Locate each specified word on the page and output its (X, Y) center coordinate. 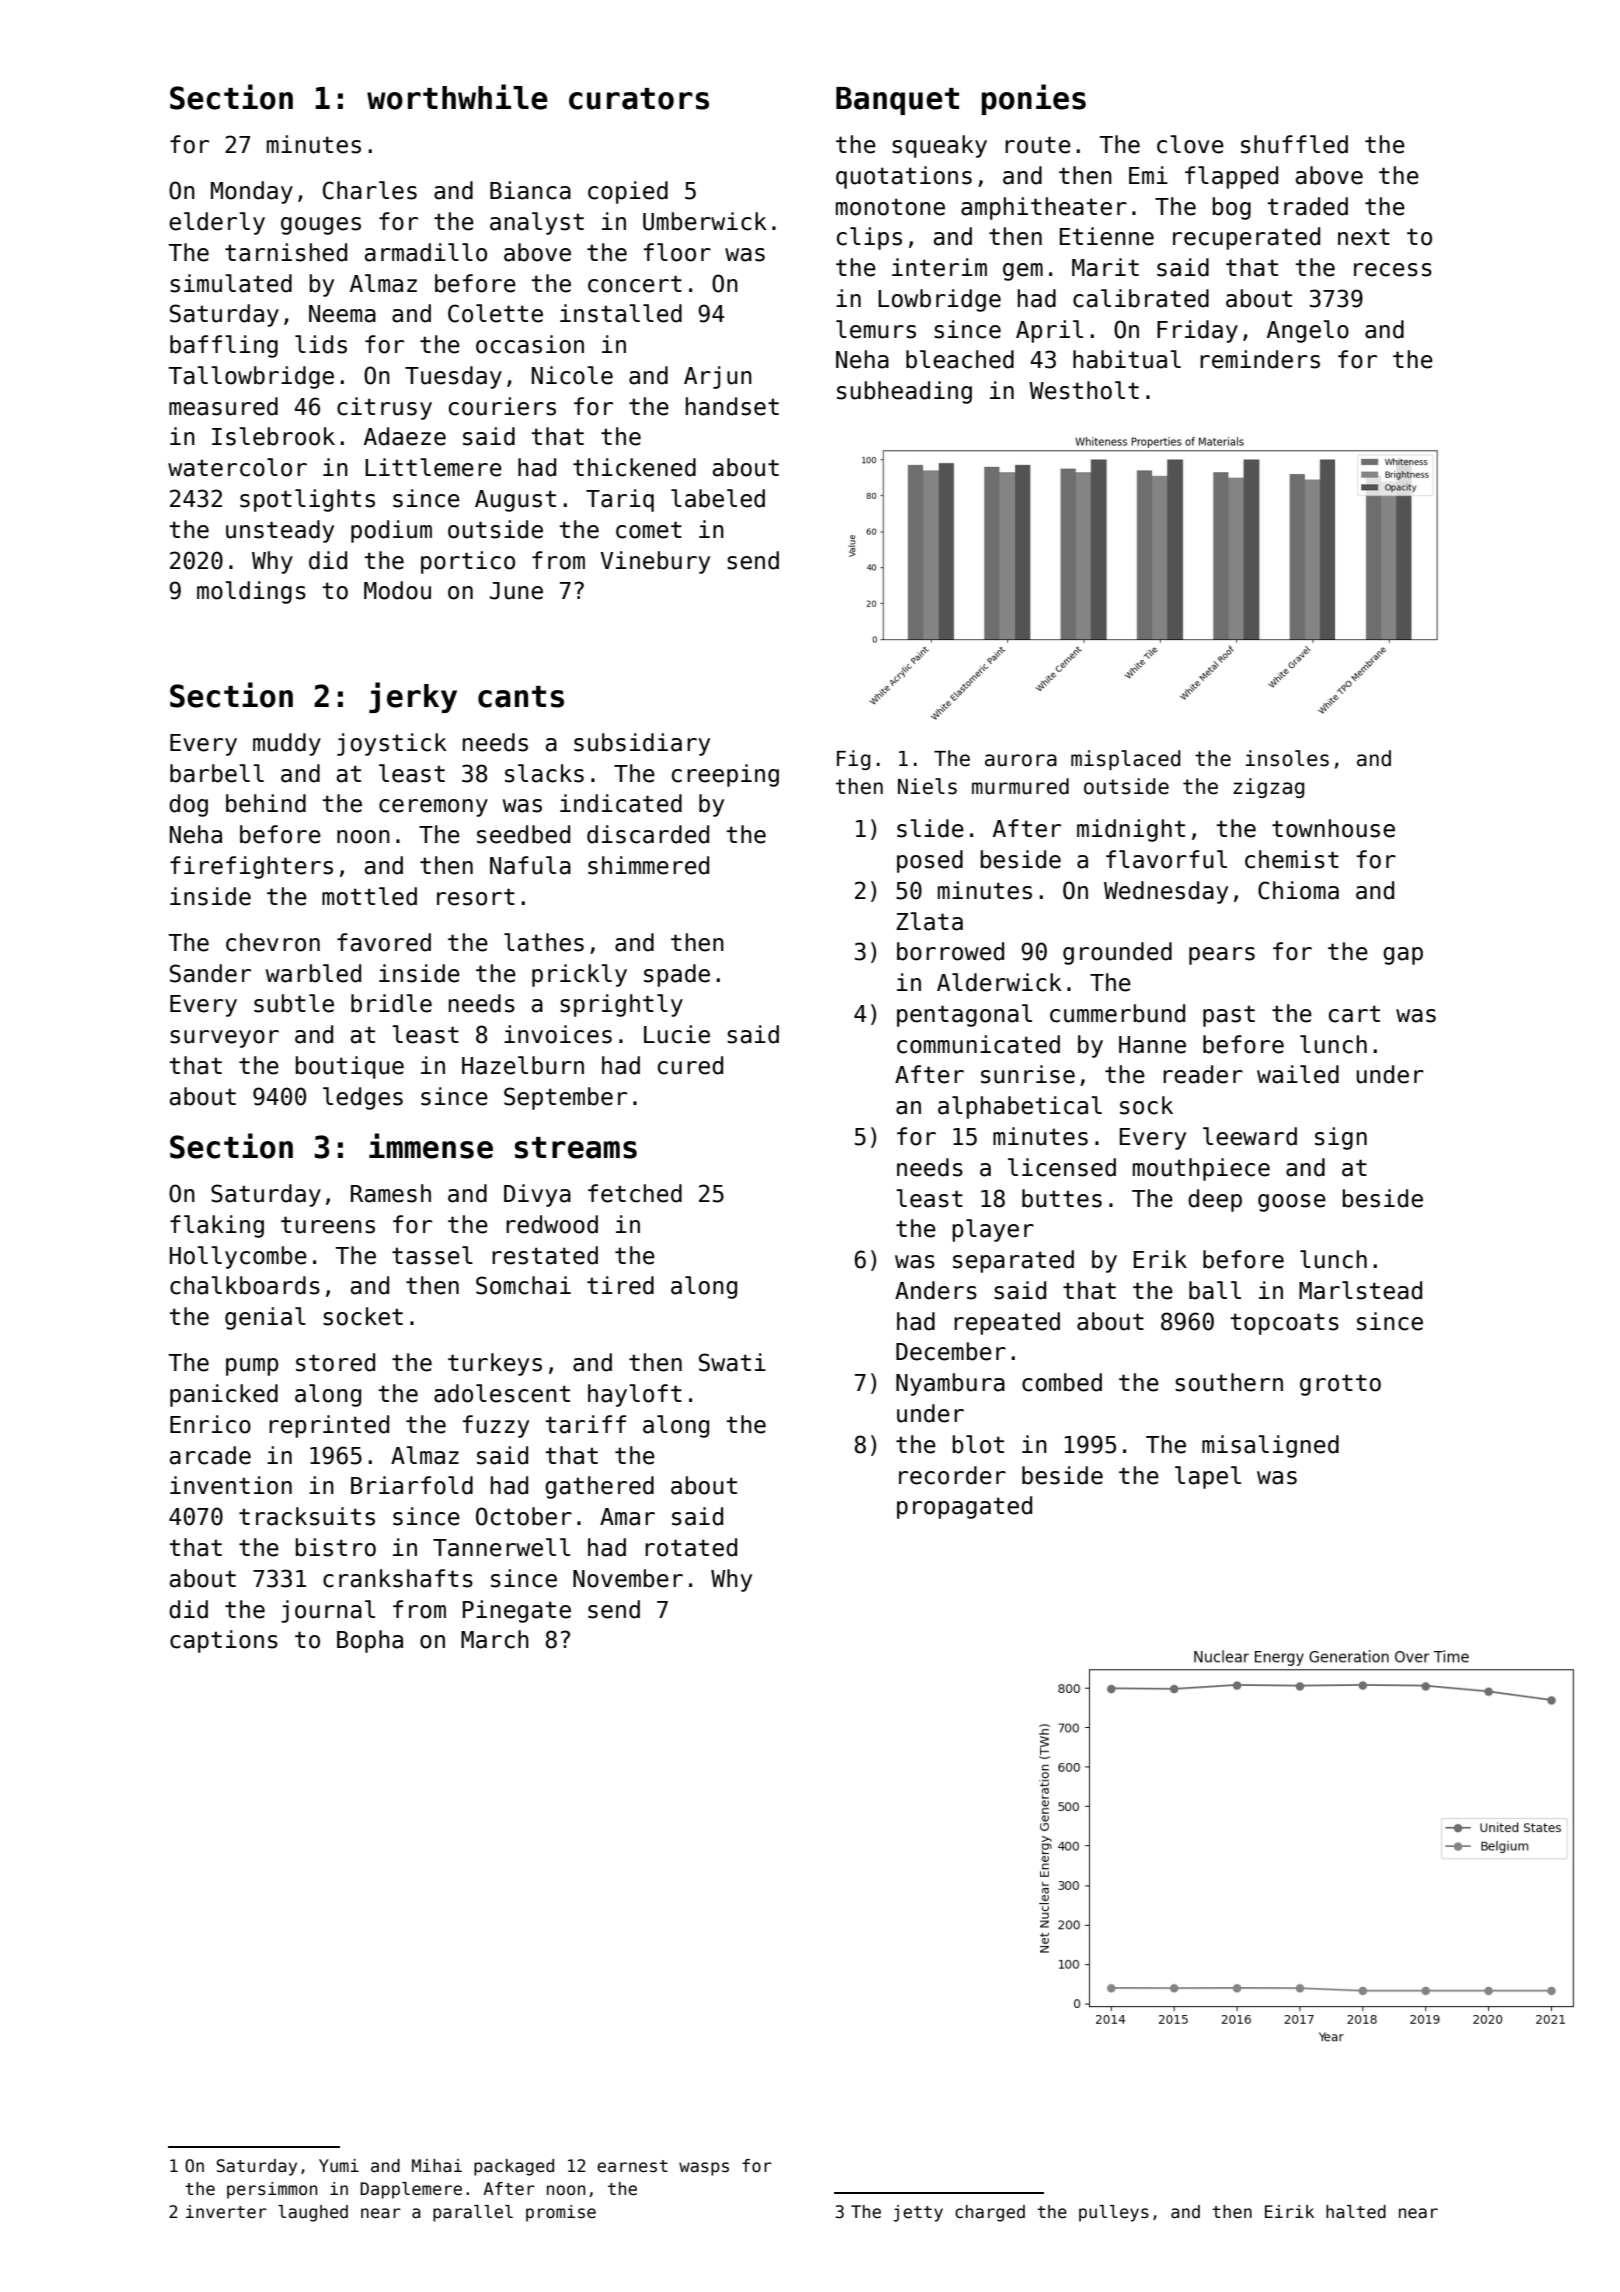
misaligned (1270, 1446)
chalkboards (245, 1285)
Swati (732, 1362)
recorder (952, 1475)
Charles (370, 190)
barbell (217, 773)
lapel (1208, 1477)
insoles (1287, 758)
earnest (632, 2166)
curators (639, 99)
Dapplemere (411, 2190)
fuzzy (496, 1426)
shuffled (1294, 144)
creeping (725, 775)
